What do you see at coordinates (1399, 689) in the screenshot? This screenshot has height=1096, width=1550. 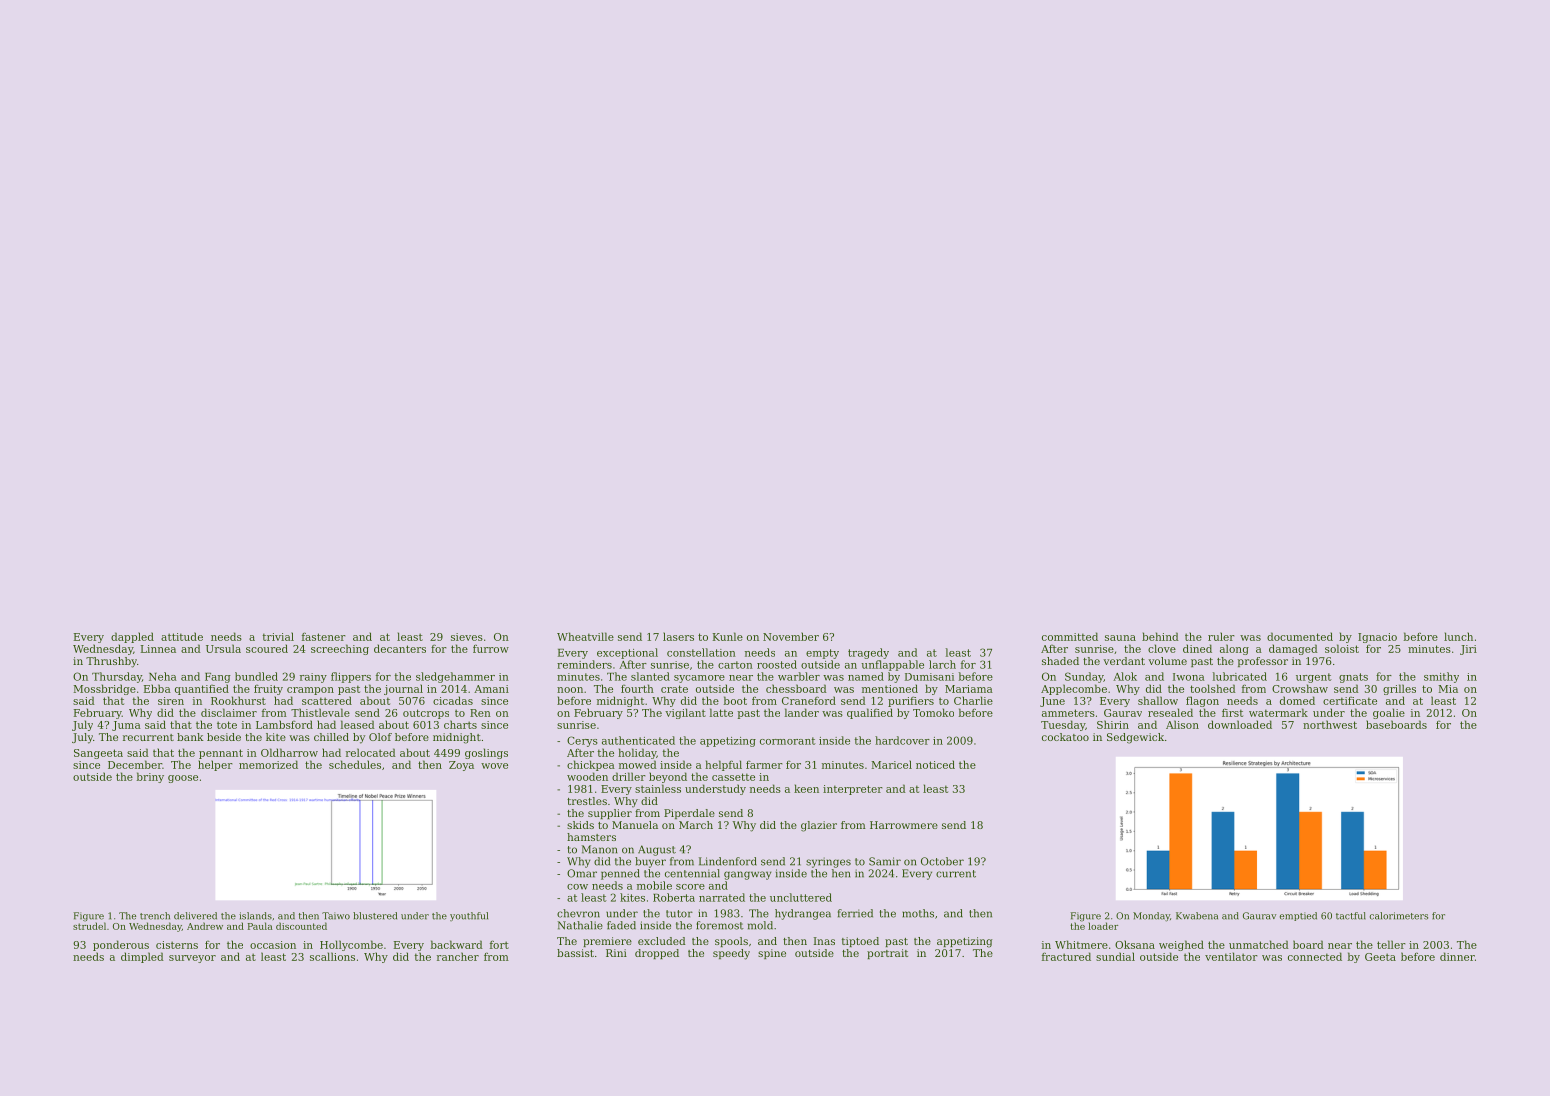 I see `grilles` at bounding box center [1399, 689].
